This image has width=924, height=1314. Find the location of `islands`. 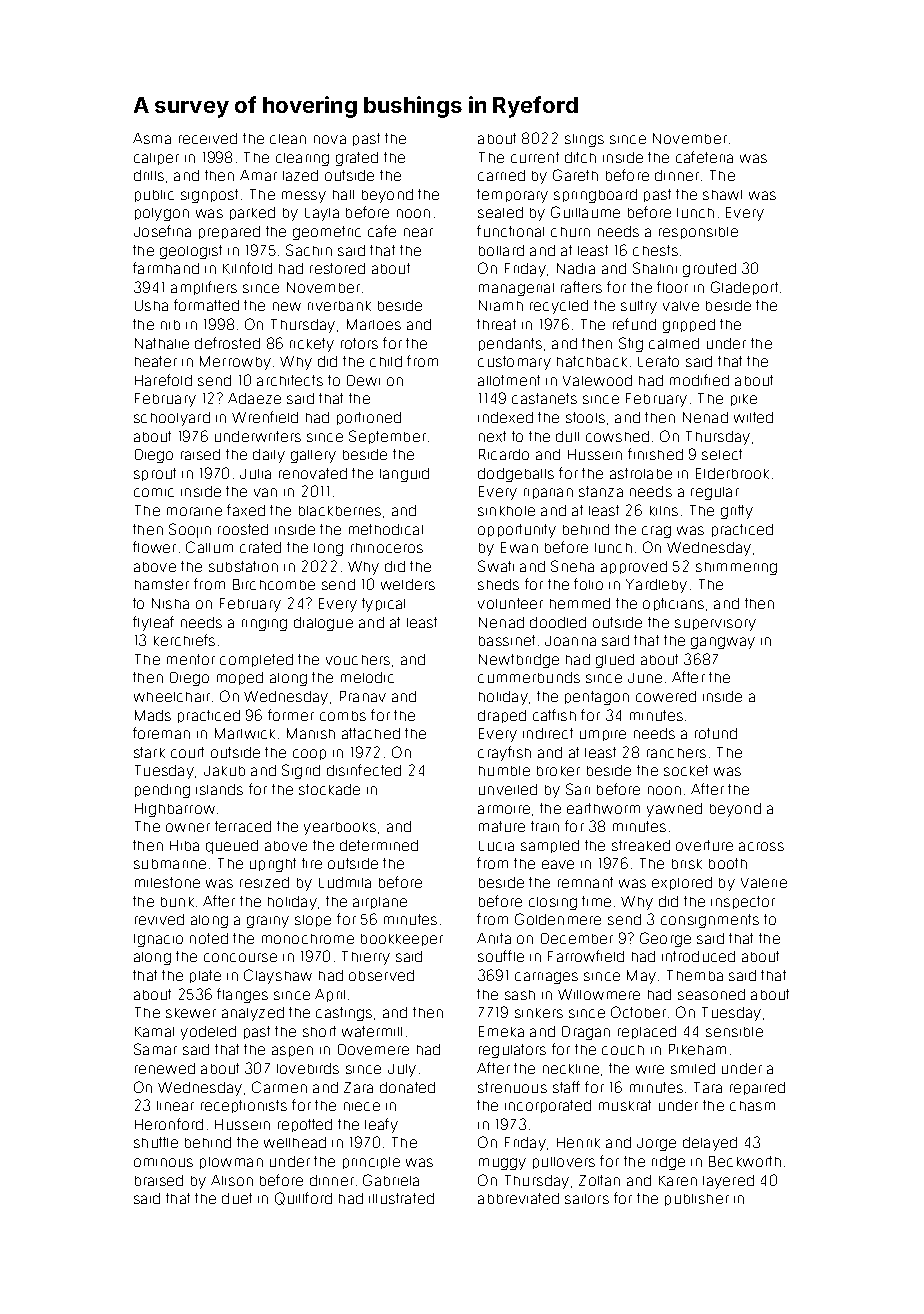

islands is located at coordinates (219, 789).
